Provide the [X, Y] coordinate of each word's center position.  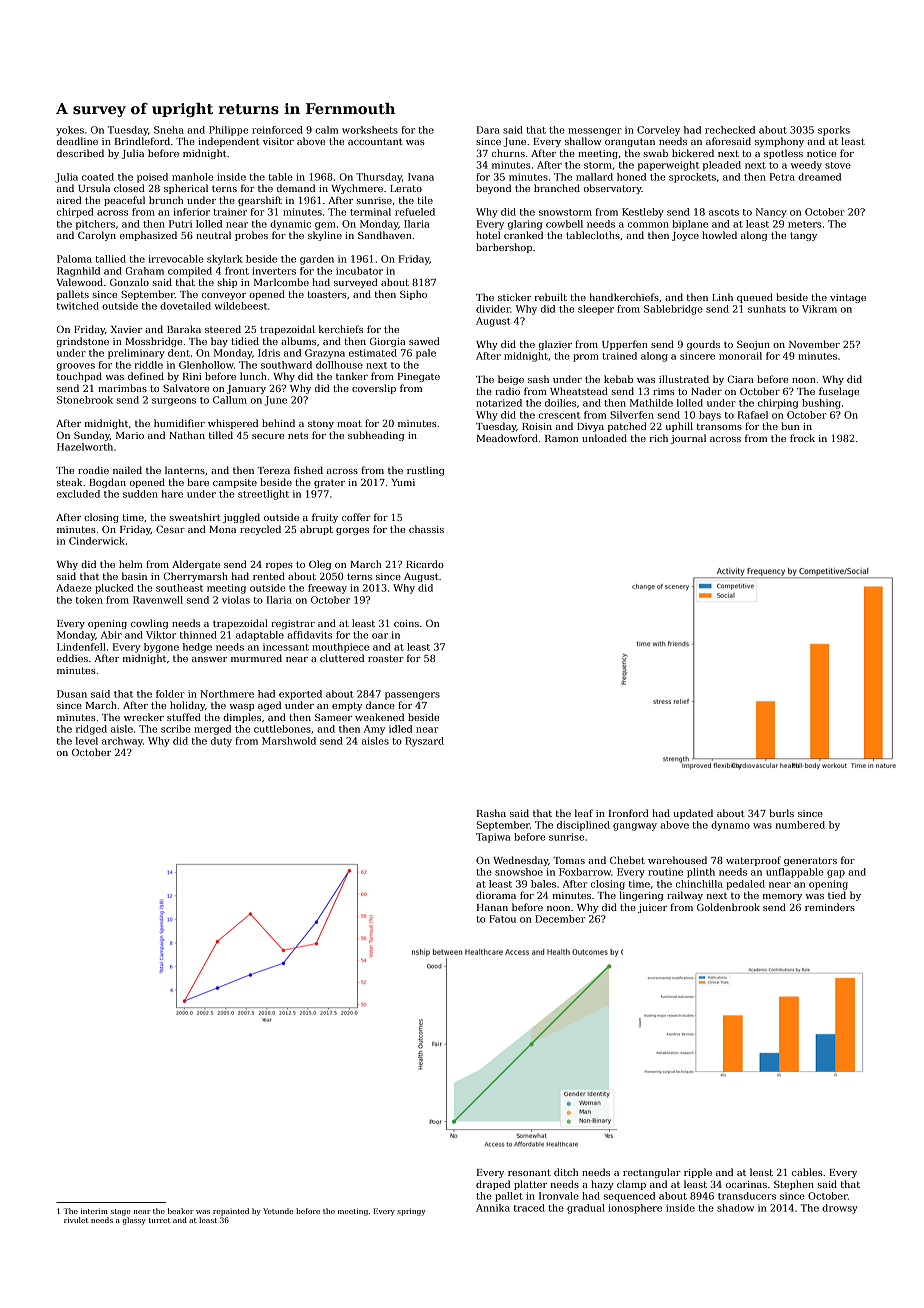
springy [411, 1212]
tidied [245, 341]
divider [493, 309]
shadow [735, 1208]
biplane [690, 225]
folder [170, 694]
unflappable [795, 873]
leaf [584, 813]
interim [94, 1211]
